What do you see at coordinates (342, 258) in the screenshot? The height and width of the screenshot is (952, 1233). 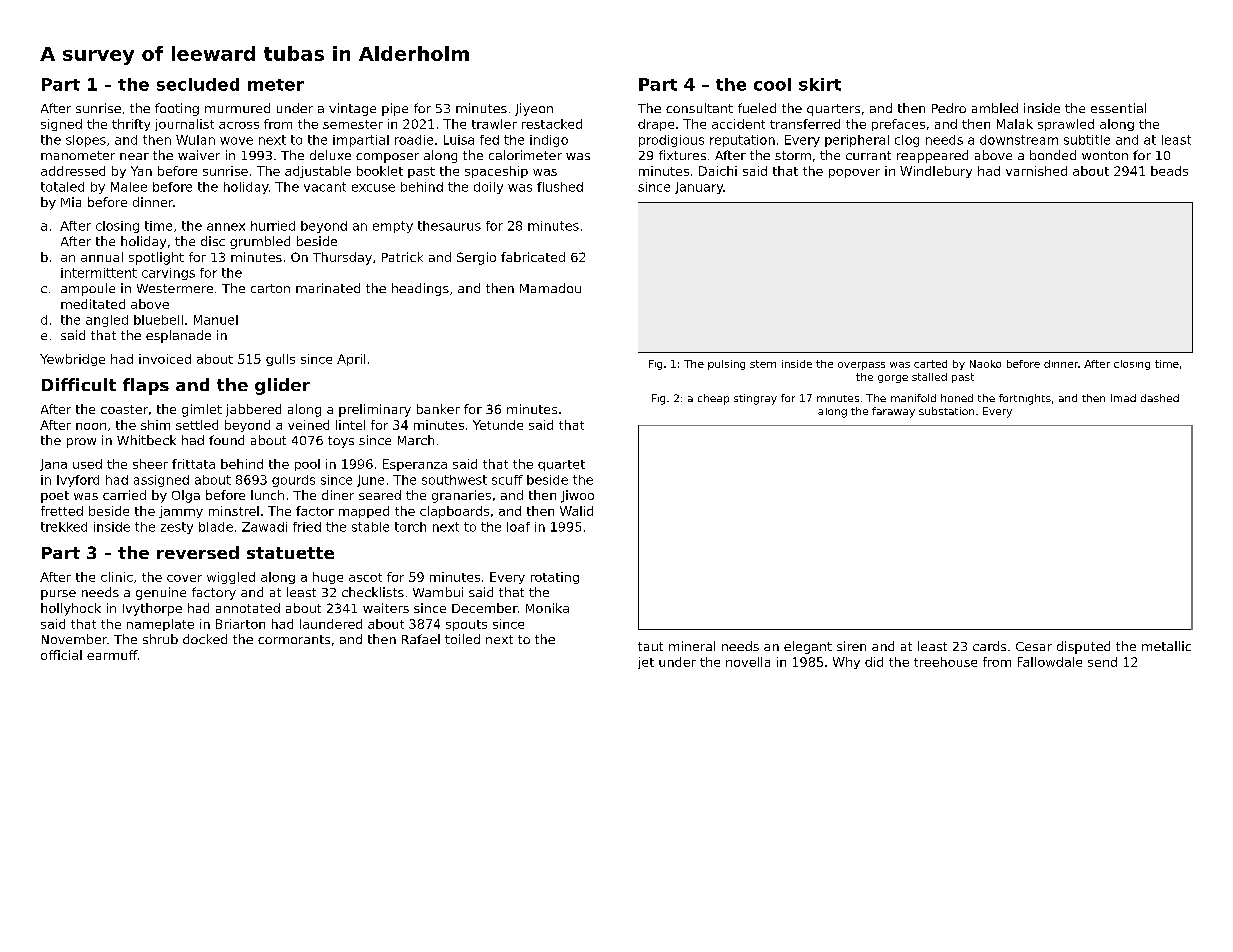 I see `Thursday` at bounding box center [342, 258].
